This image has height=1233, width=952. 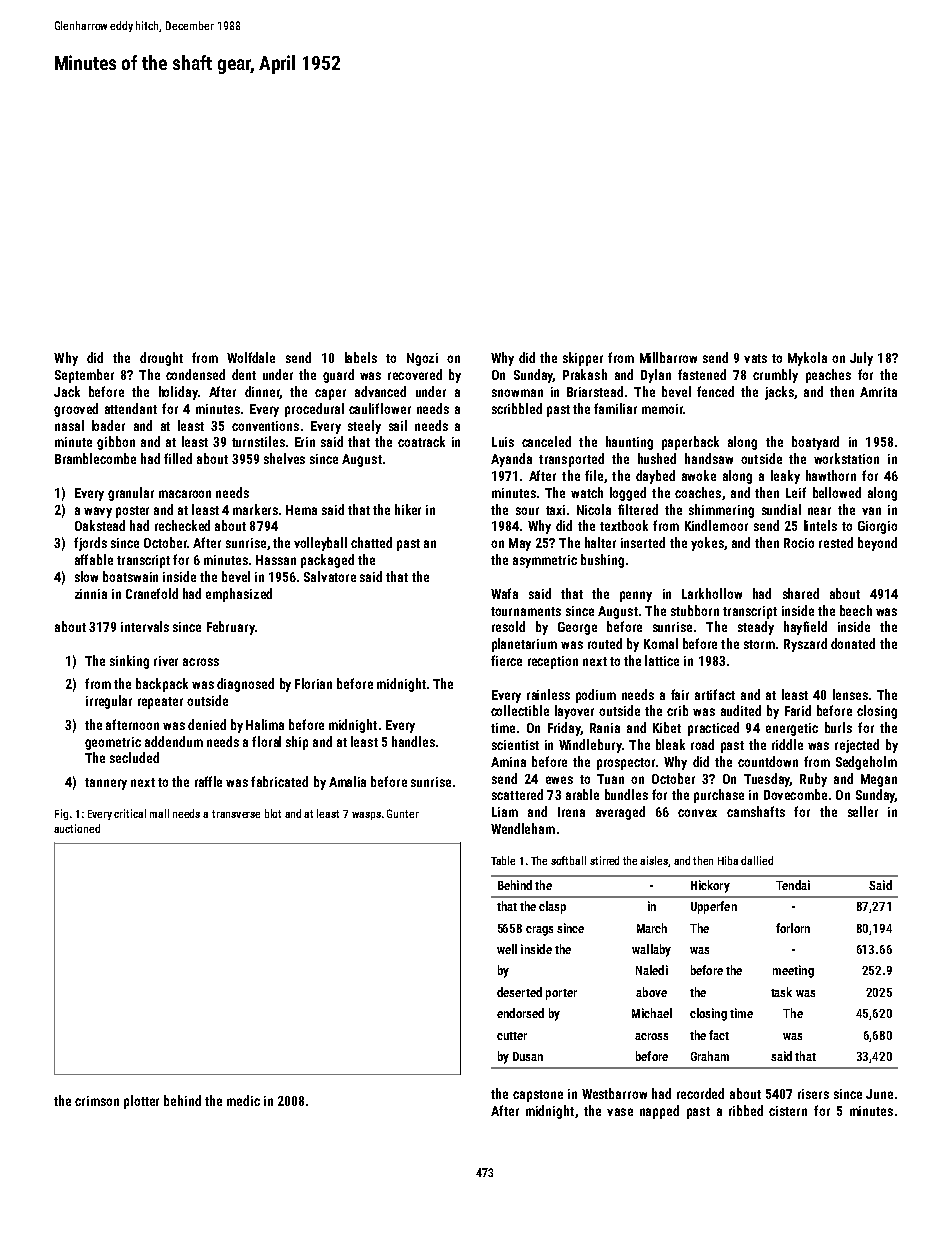 I want to click on Wolfdale, so click(x=251, y=357).
